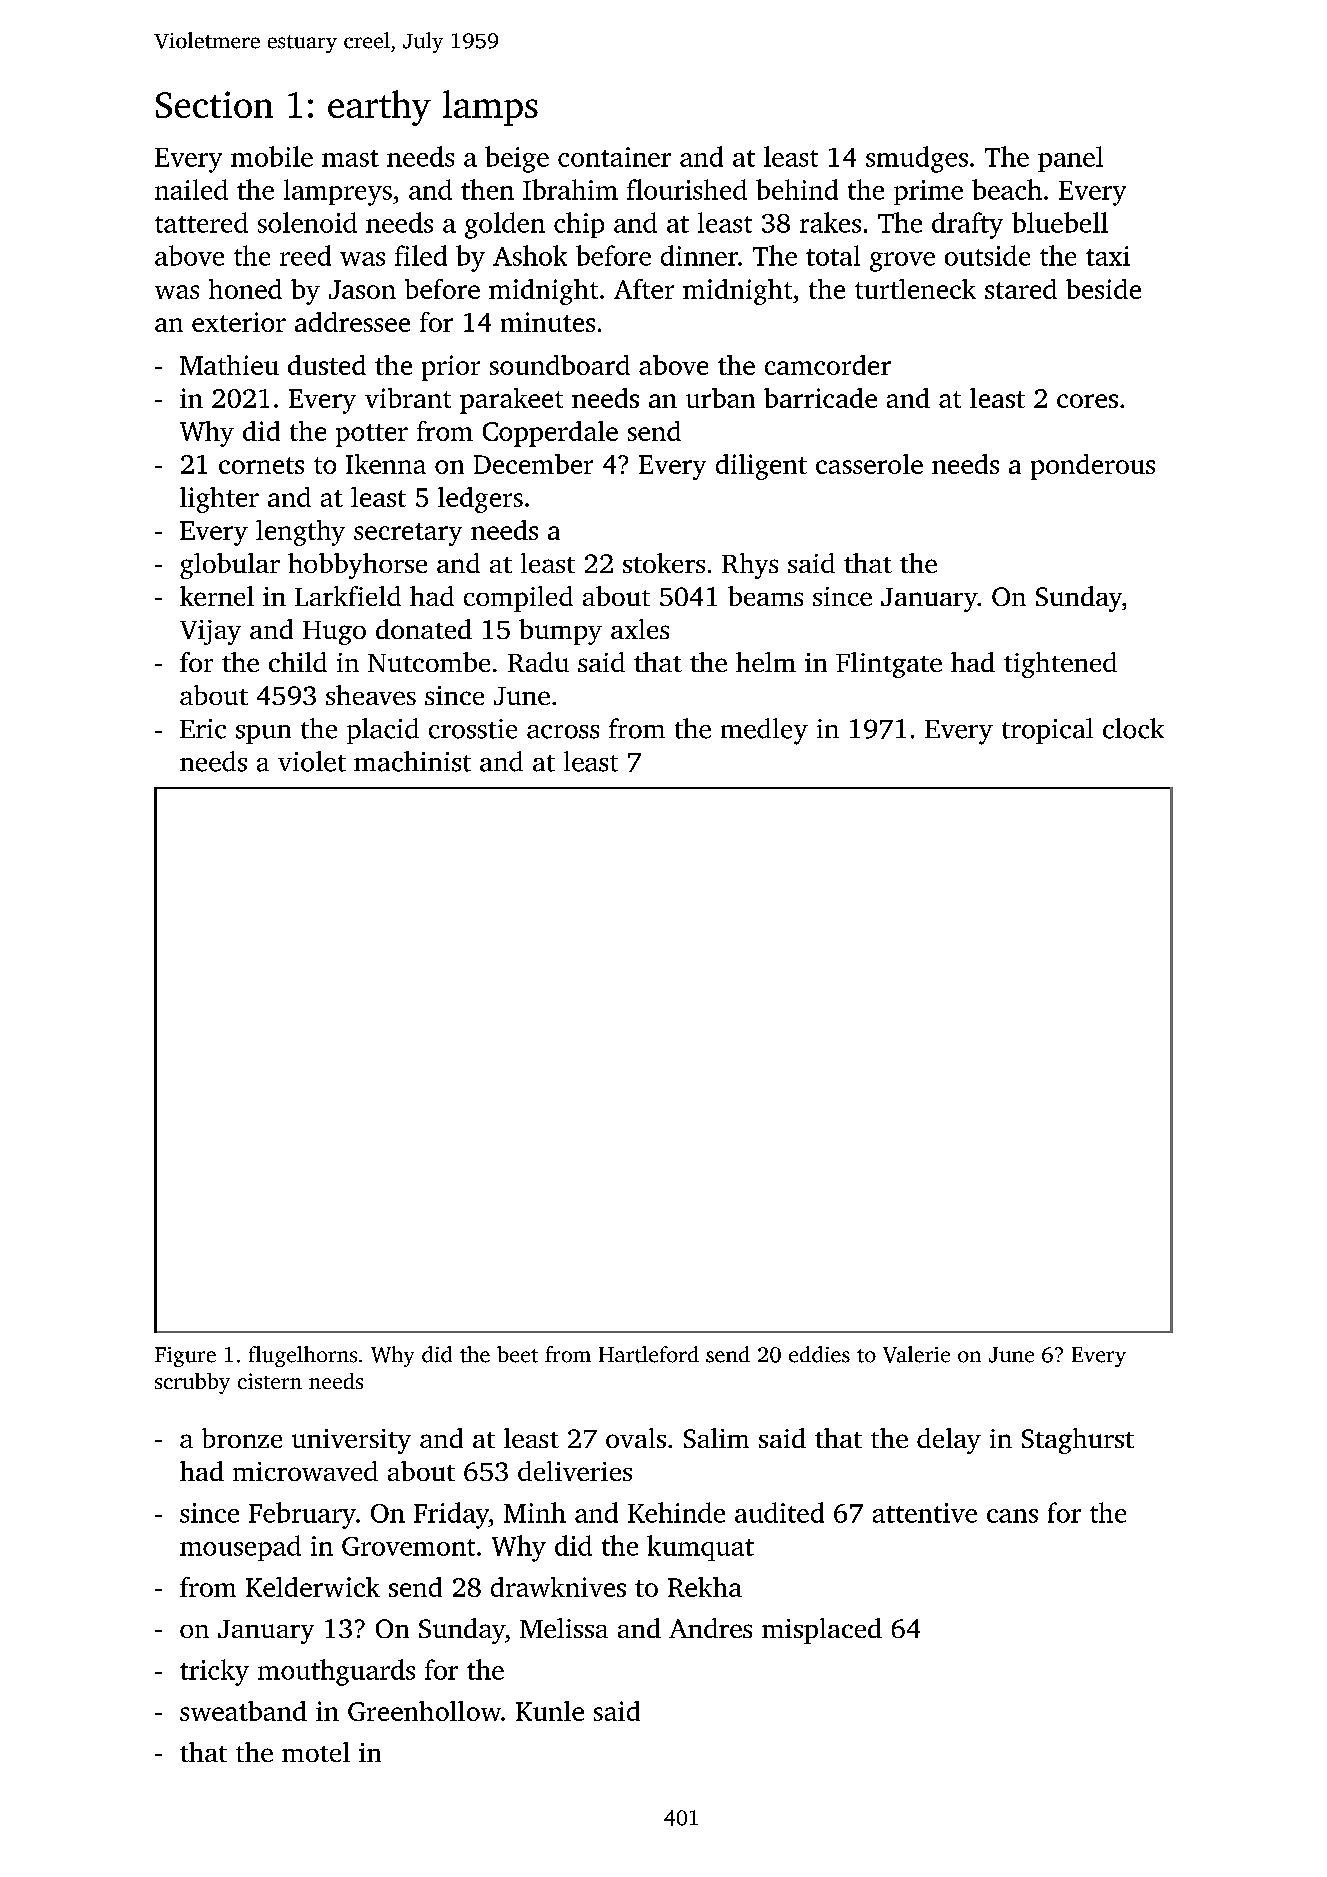 This image has width=1327, height=1877. I want to click on Kunle, so click(550, 1711).
